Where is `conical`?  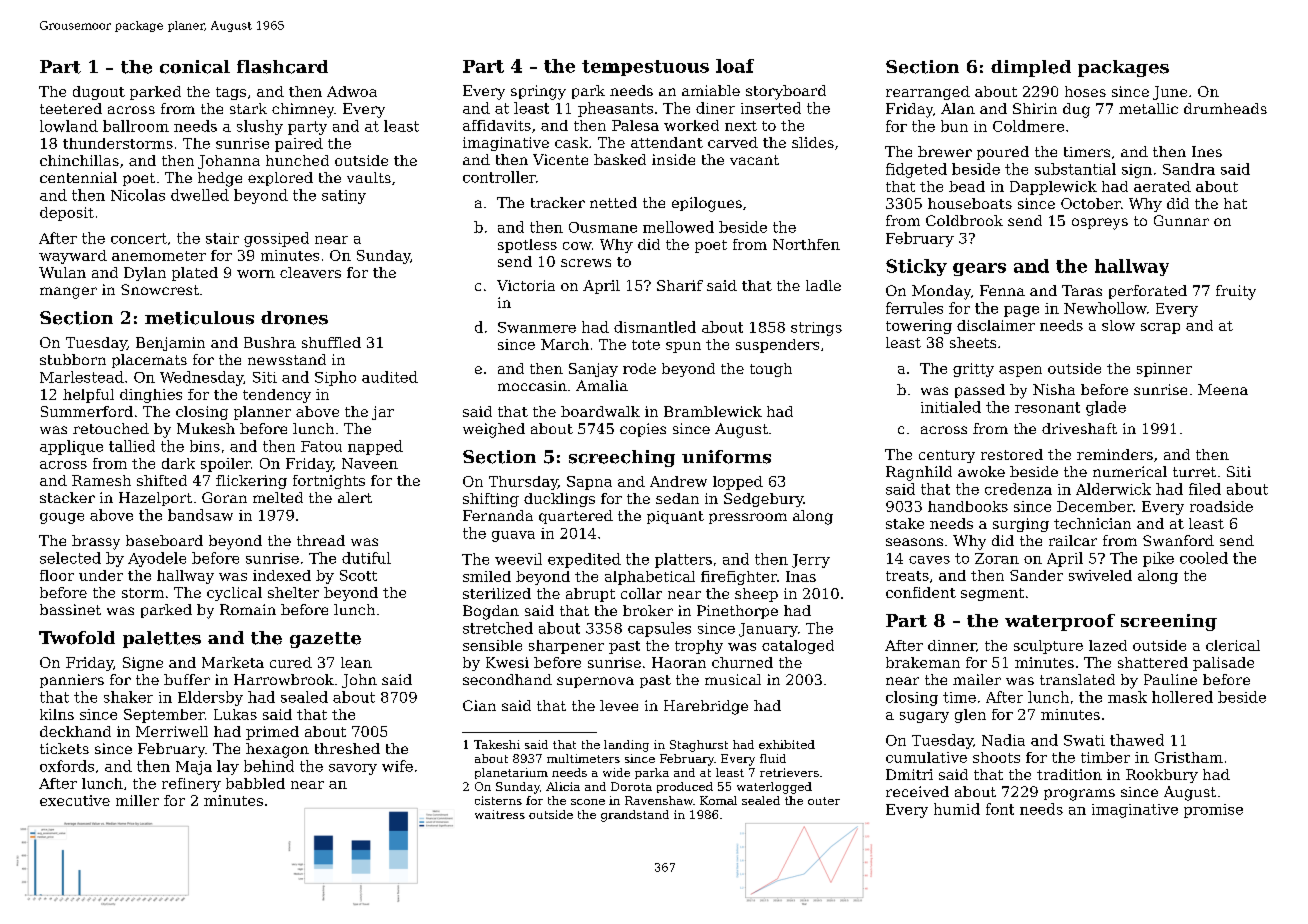 conical is located at coordinates (195, 67).
